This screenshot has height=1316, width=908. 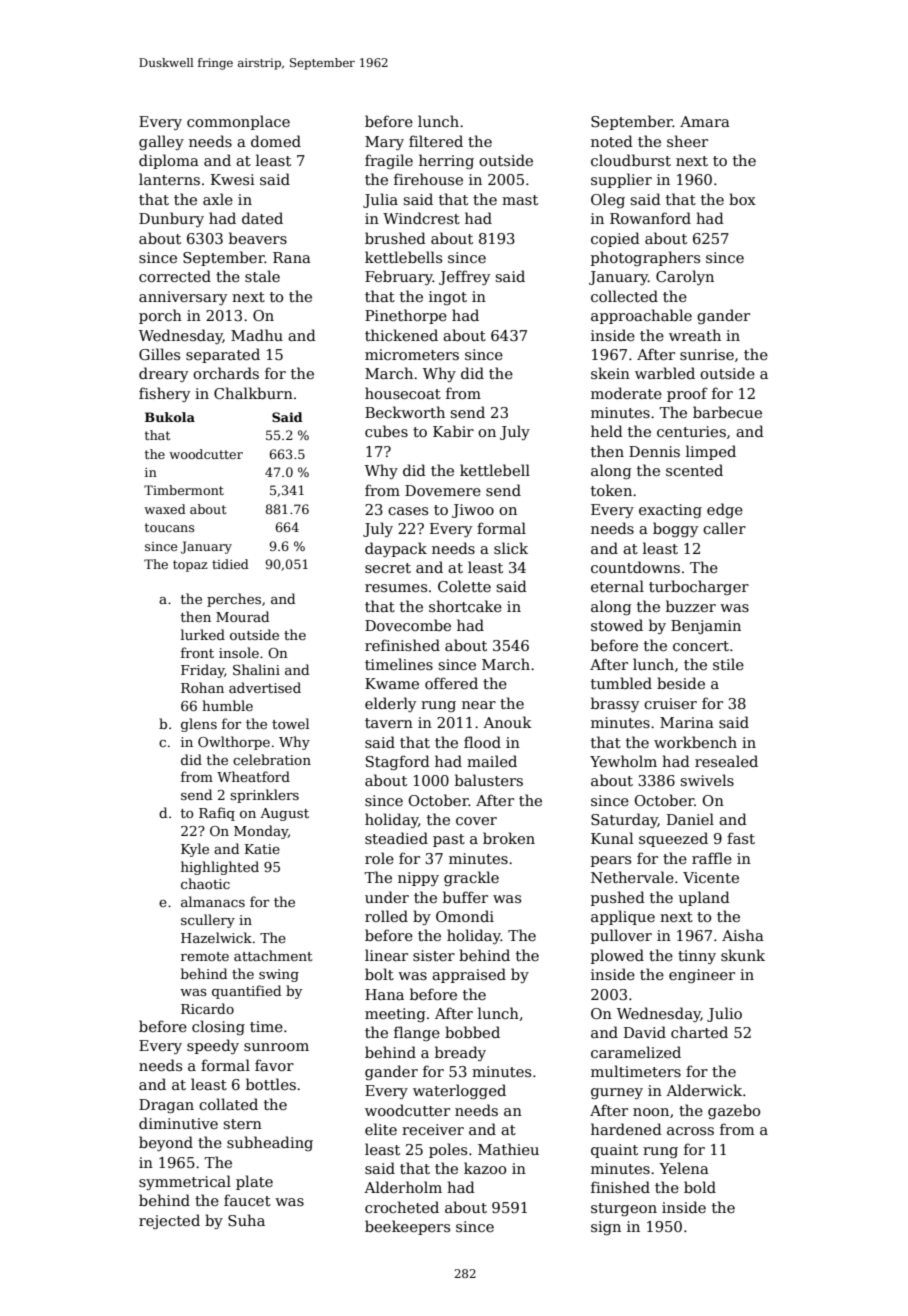 I want to click on Omondi, so click(x=465, y=916).
